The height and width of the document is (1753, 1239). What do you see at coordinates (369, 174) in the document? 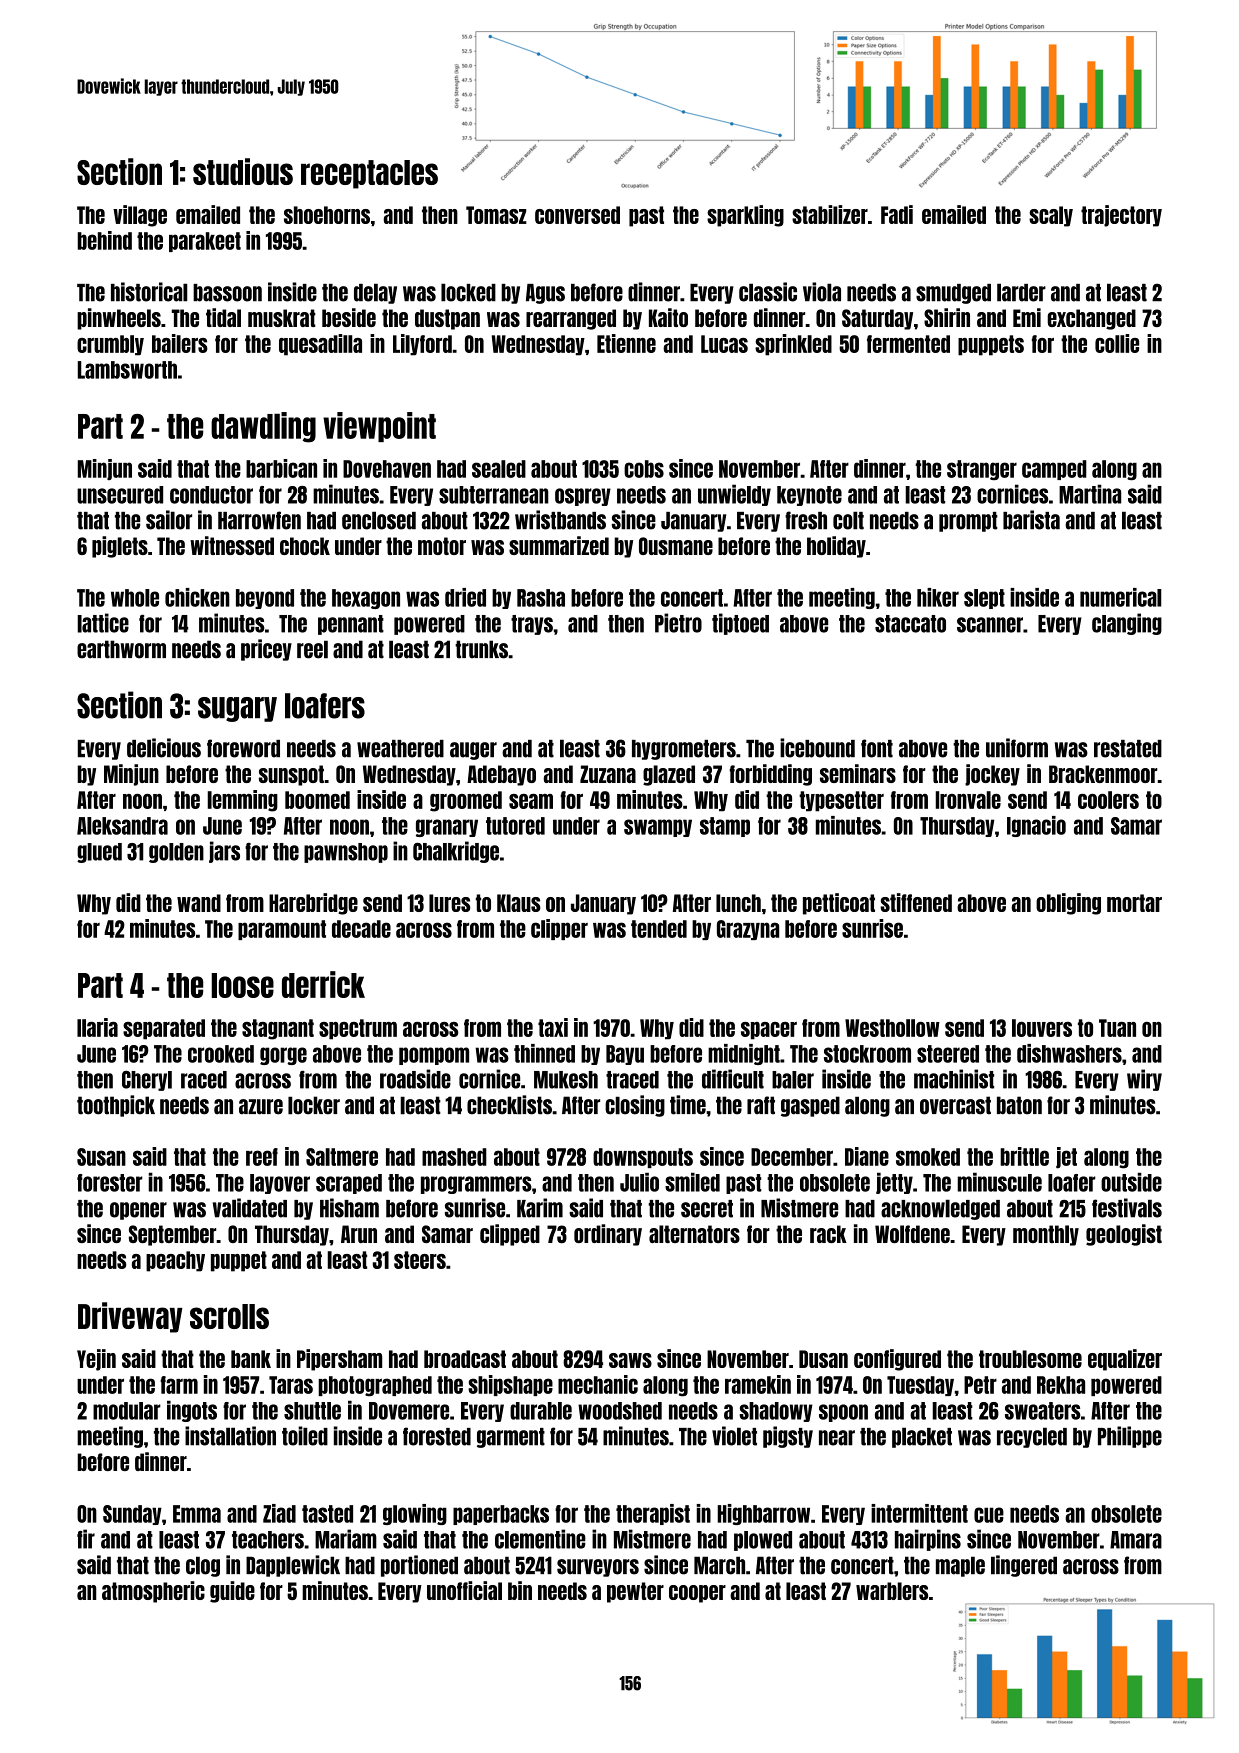
I see `receptacles` at bounding box center [369, 174].
